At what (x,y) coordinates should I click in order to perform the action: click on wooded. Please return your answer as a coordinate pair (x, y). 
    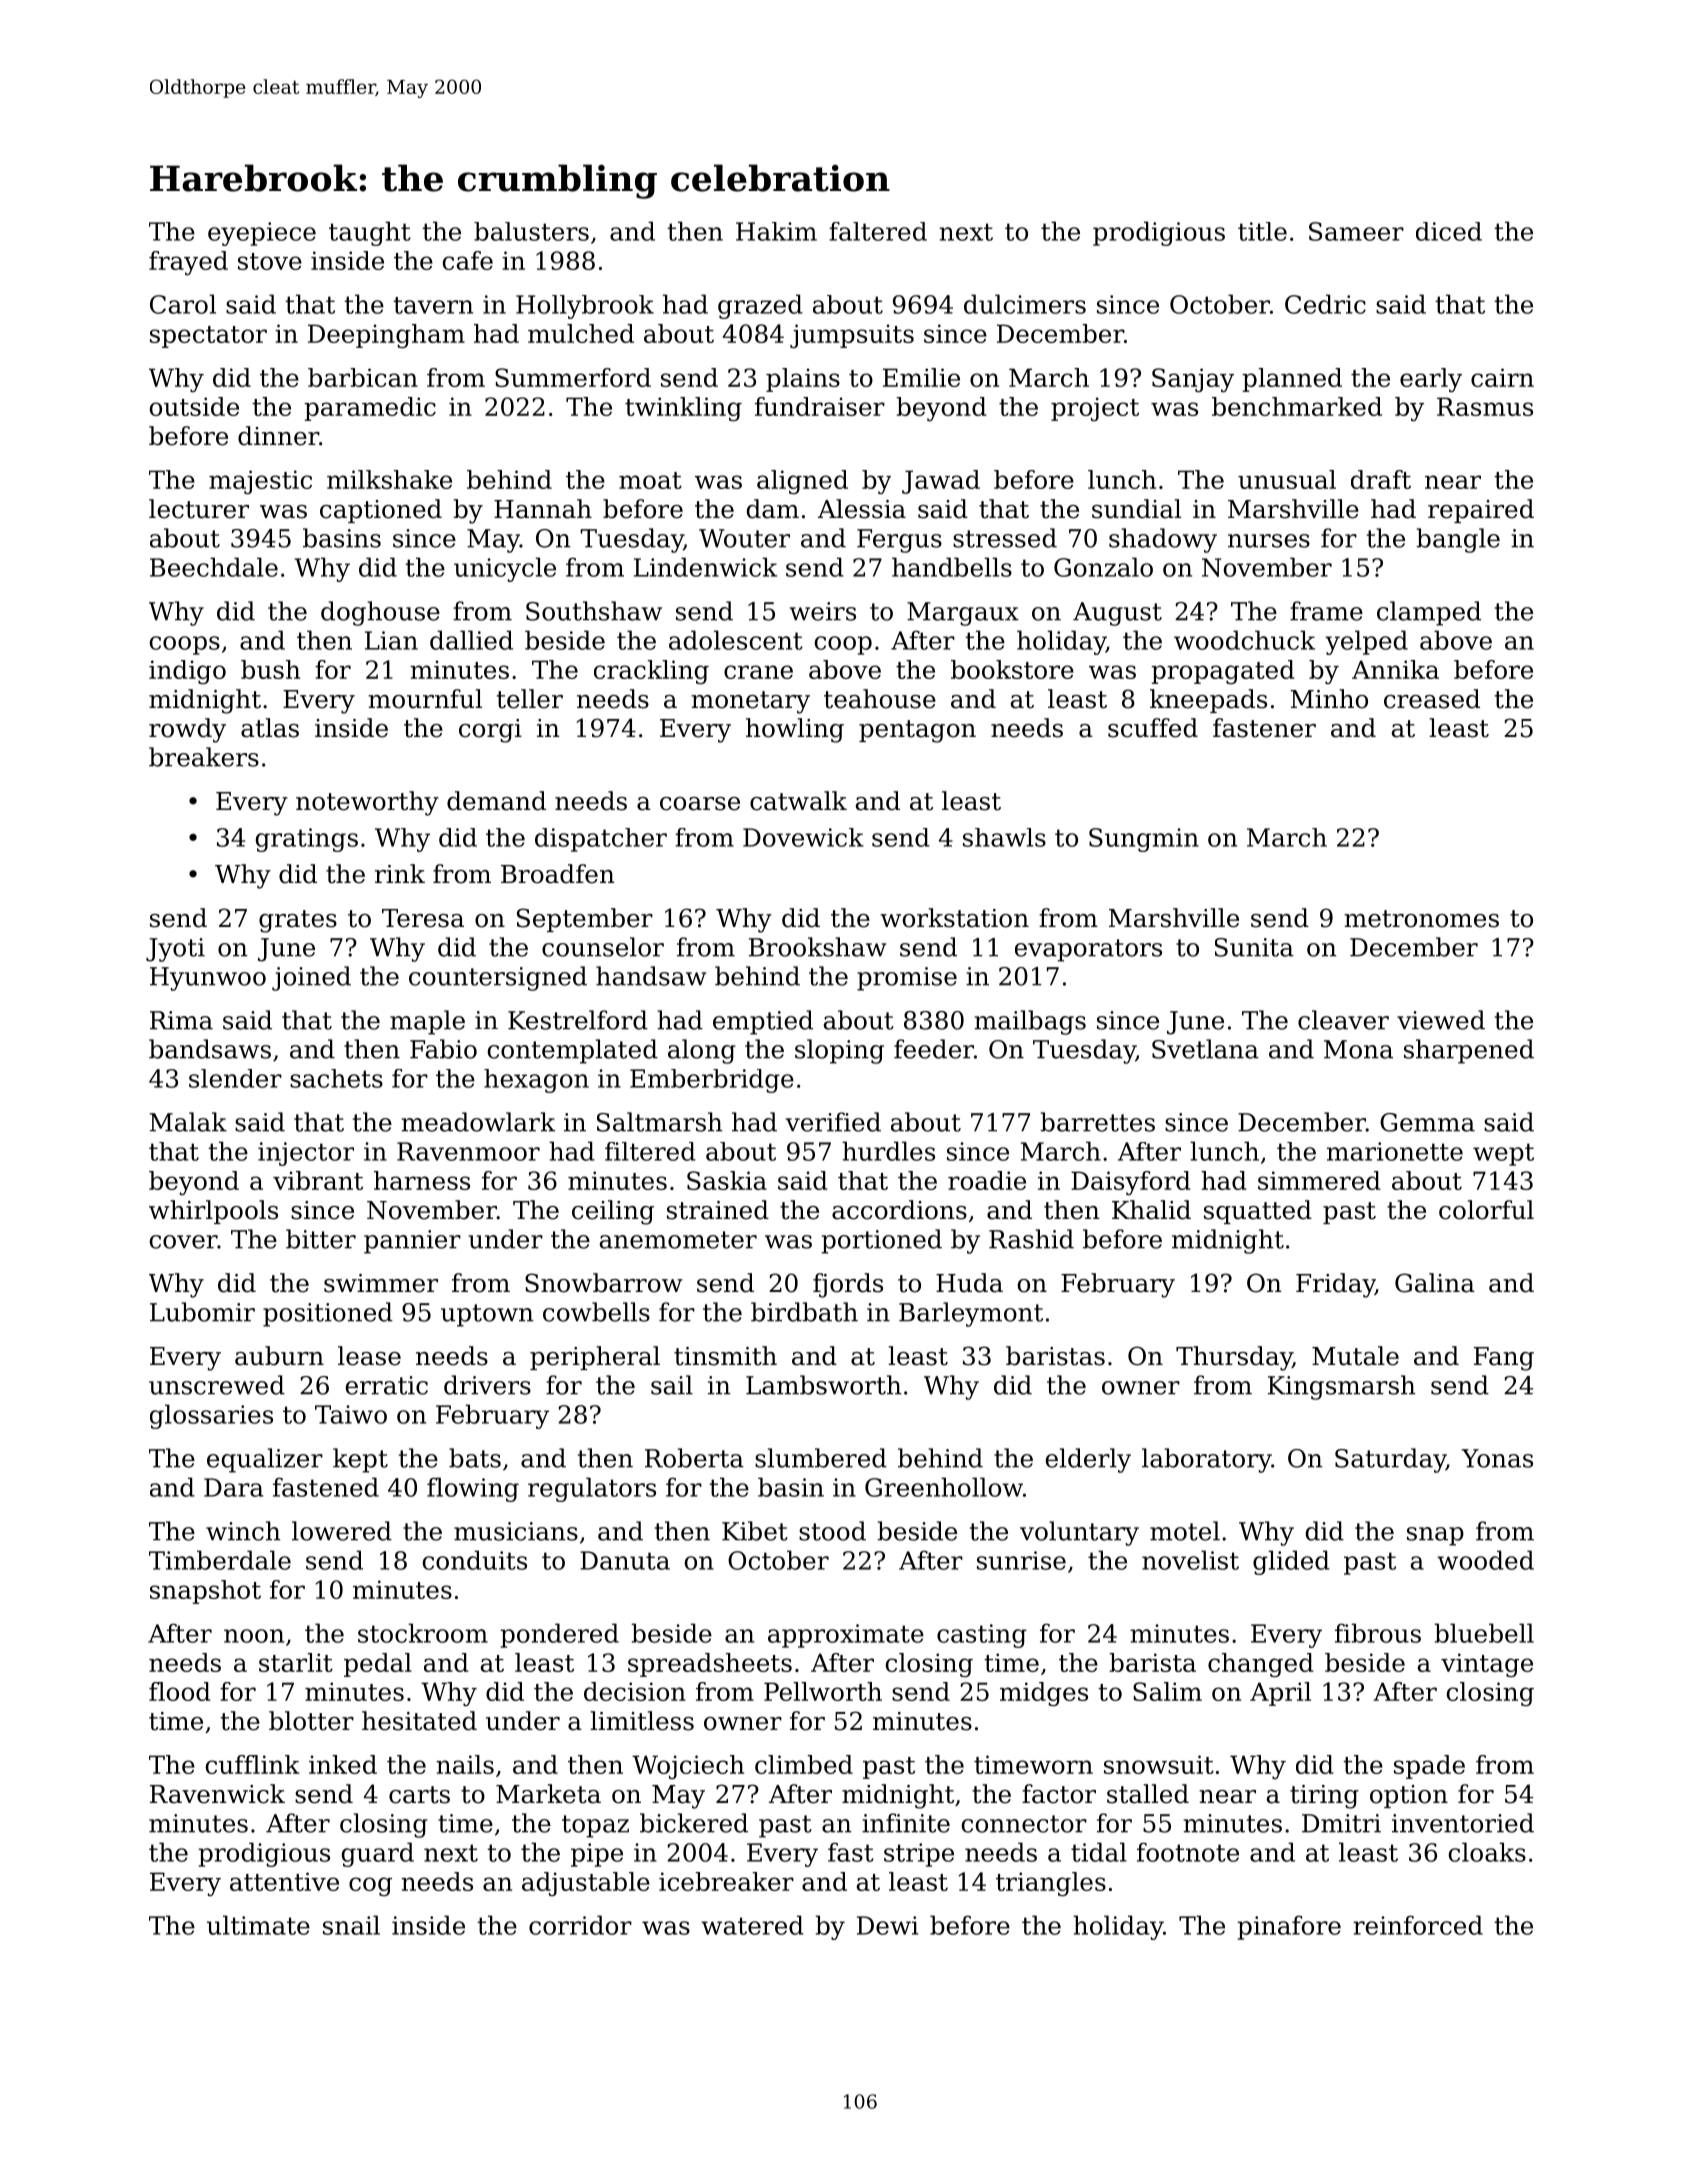
    Looking at the image, I should click on (1485, 1560).
